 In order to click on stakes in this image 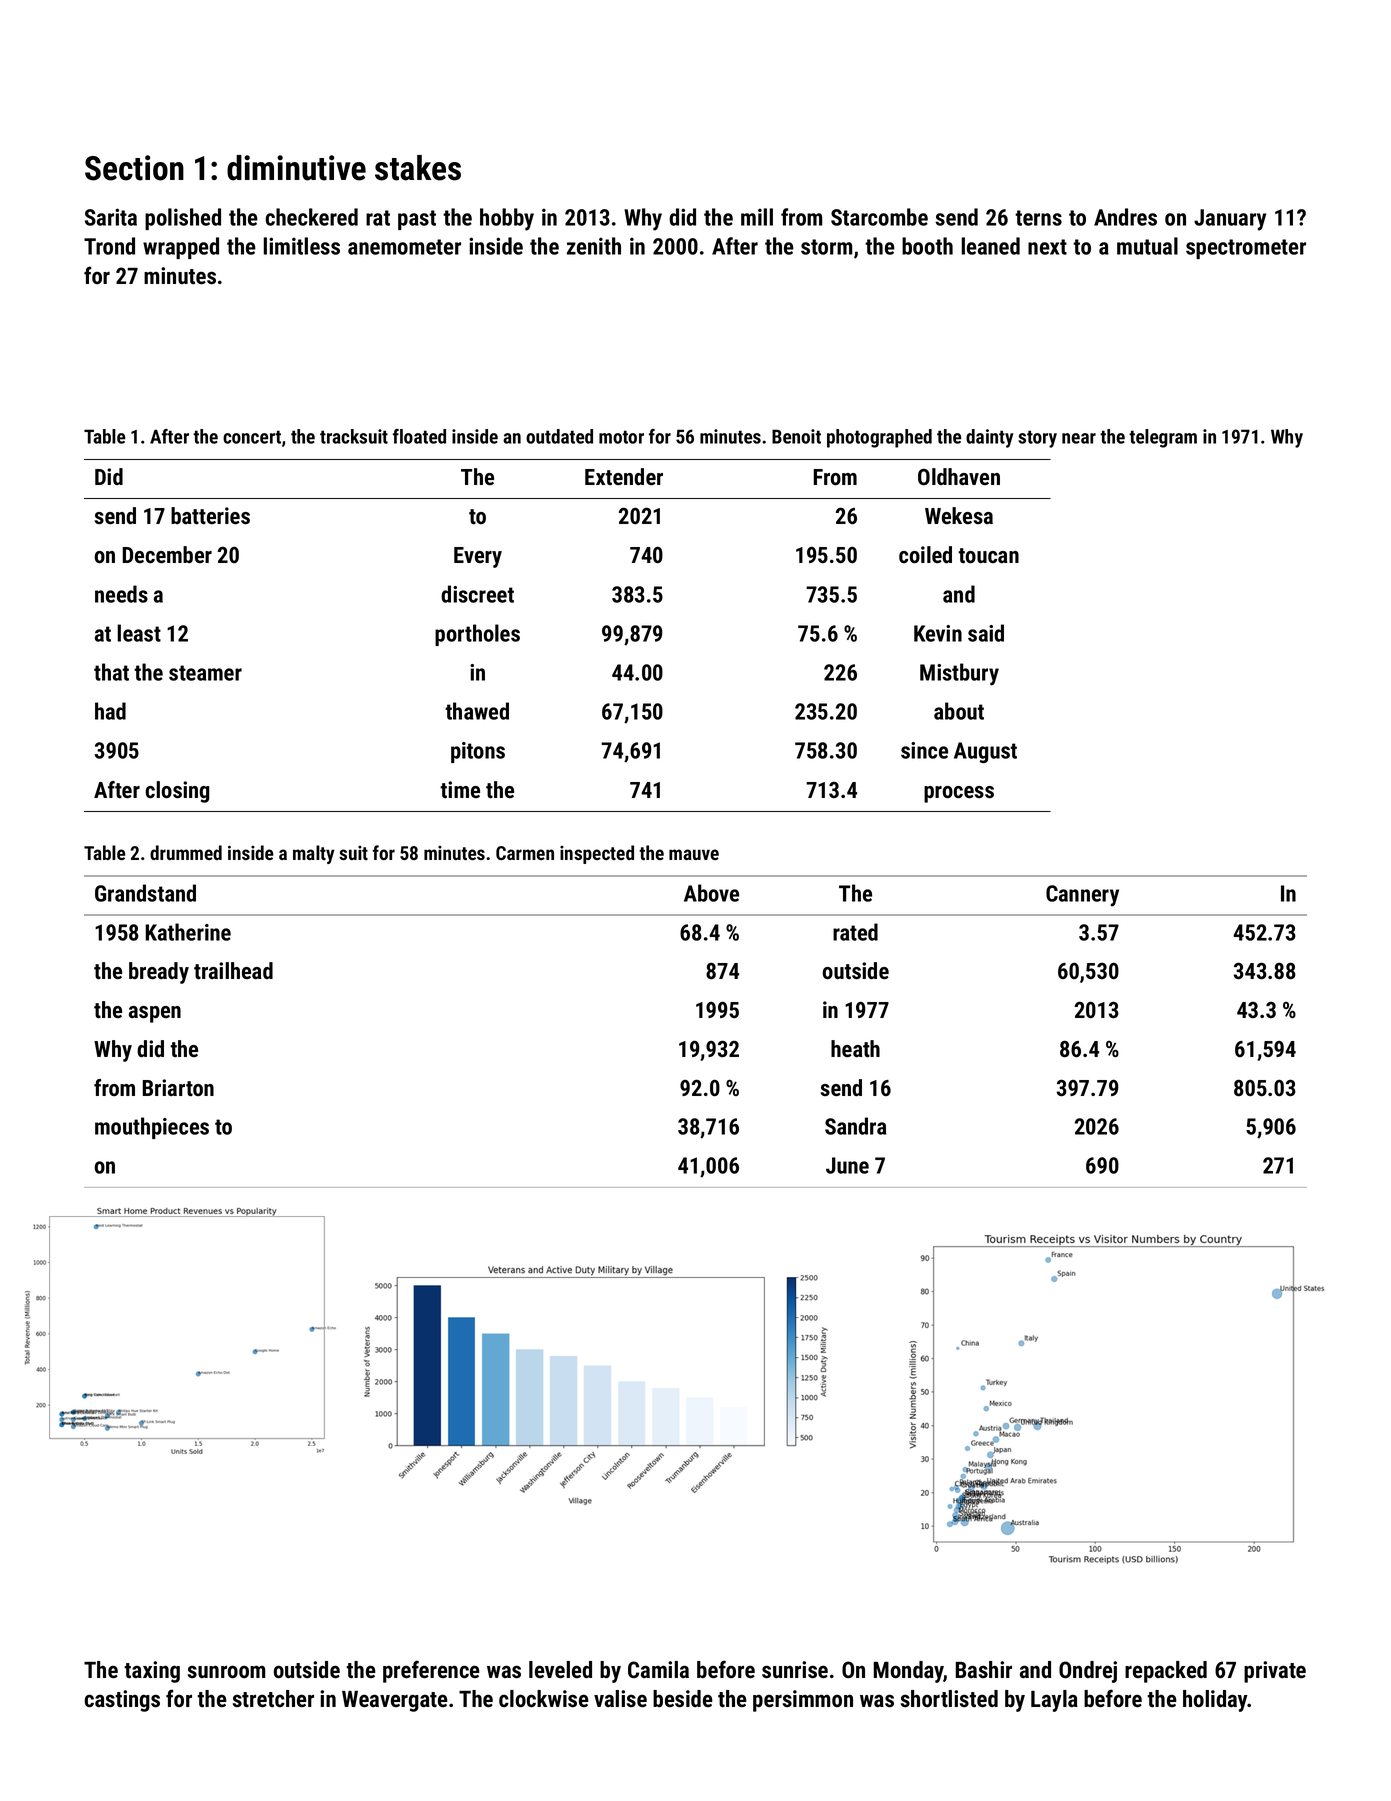, I will do `click(418, 168)`.
